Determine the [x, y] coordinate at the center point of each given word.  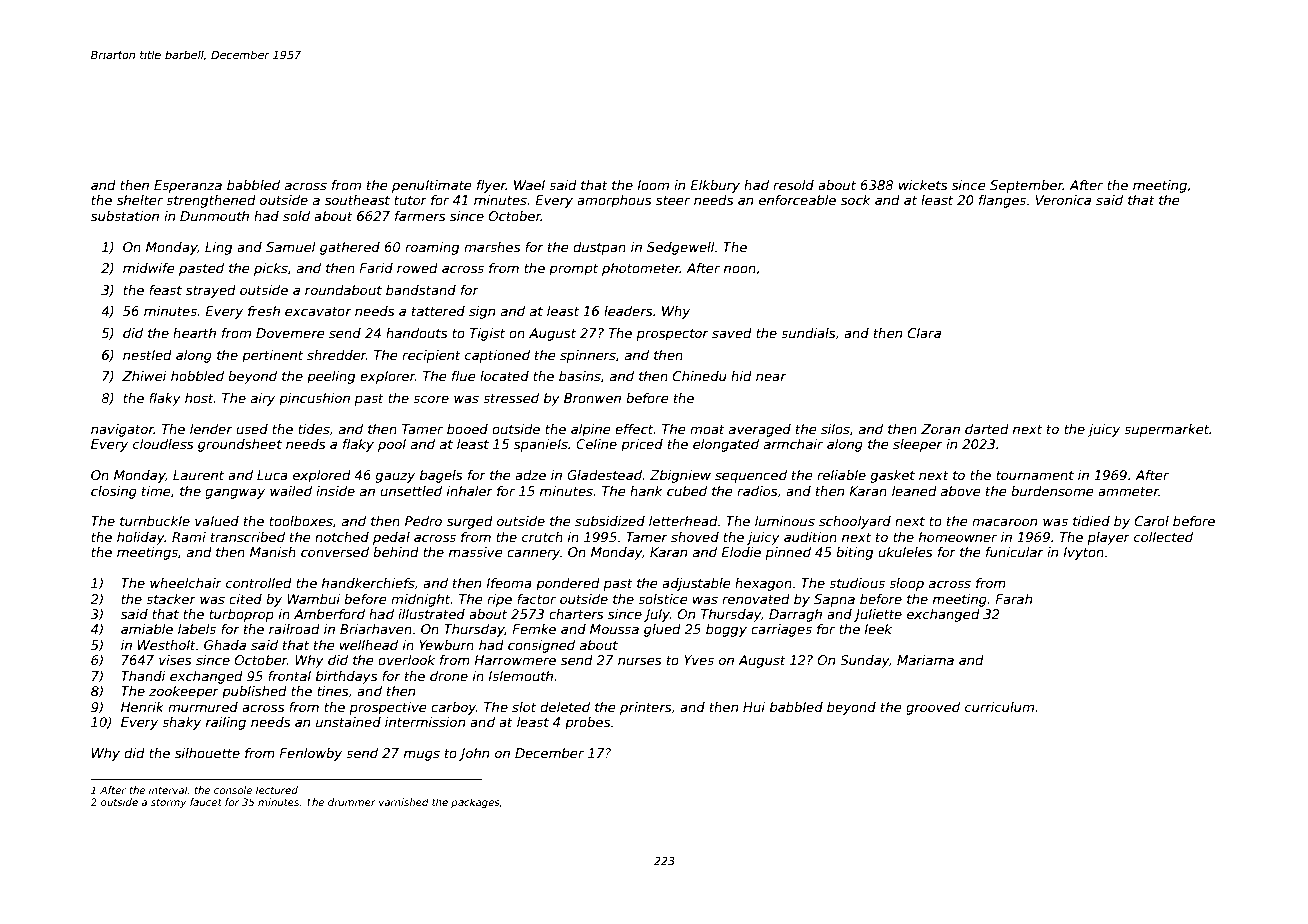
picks [271, 269]
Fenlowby [310, 754]
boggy [726, 630]
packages [475, 803]
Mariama [925, 660]
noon [740, 269]
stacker [171, 599]
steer [673, 200]
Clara [924, 333]
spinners [588, 356]
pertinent [272, 356]
